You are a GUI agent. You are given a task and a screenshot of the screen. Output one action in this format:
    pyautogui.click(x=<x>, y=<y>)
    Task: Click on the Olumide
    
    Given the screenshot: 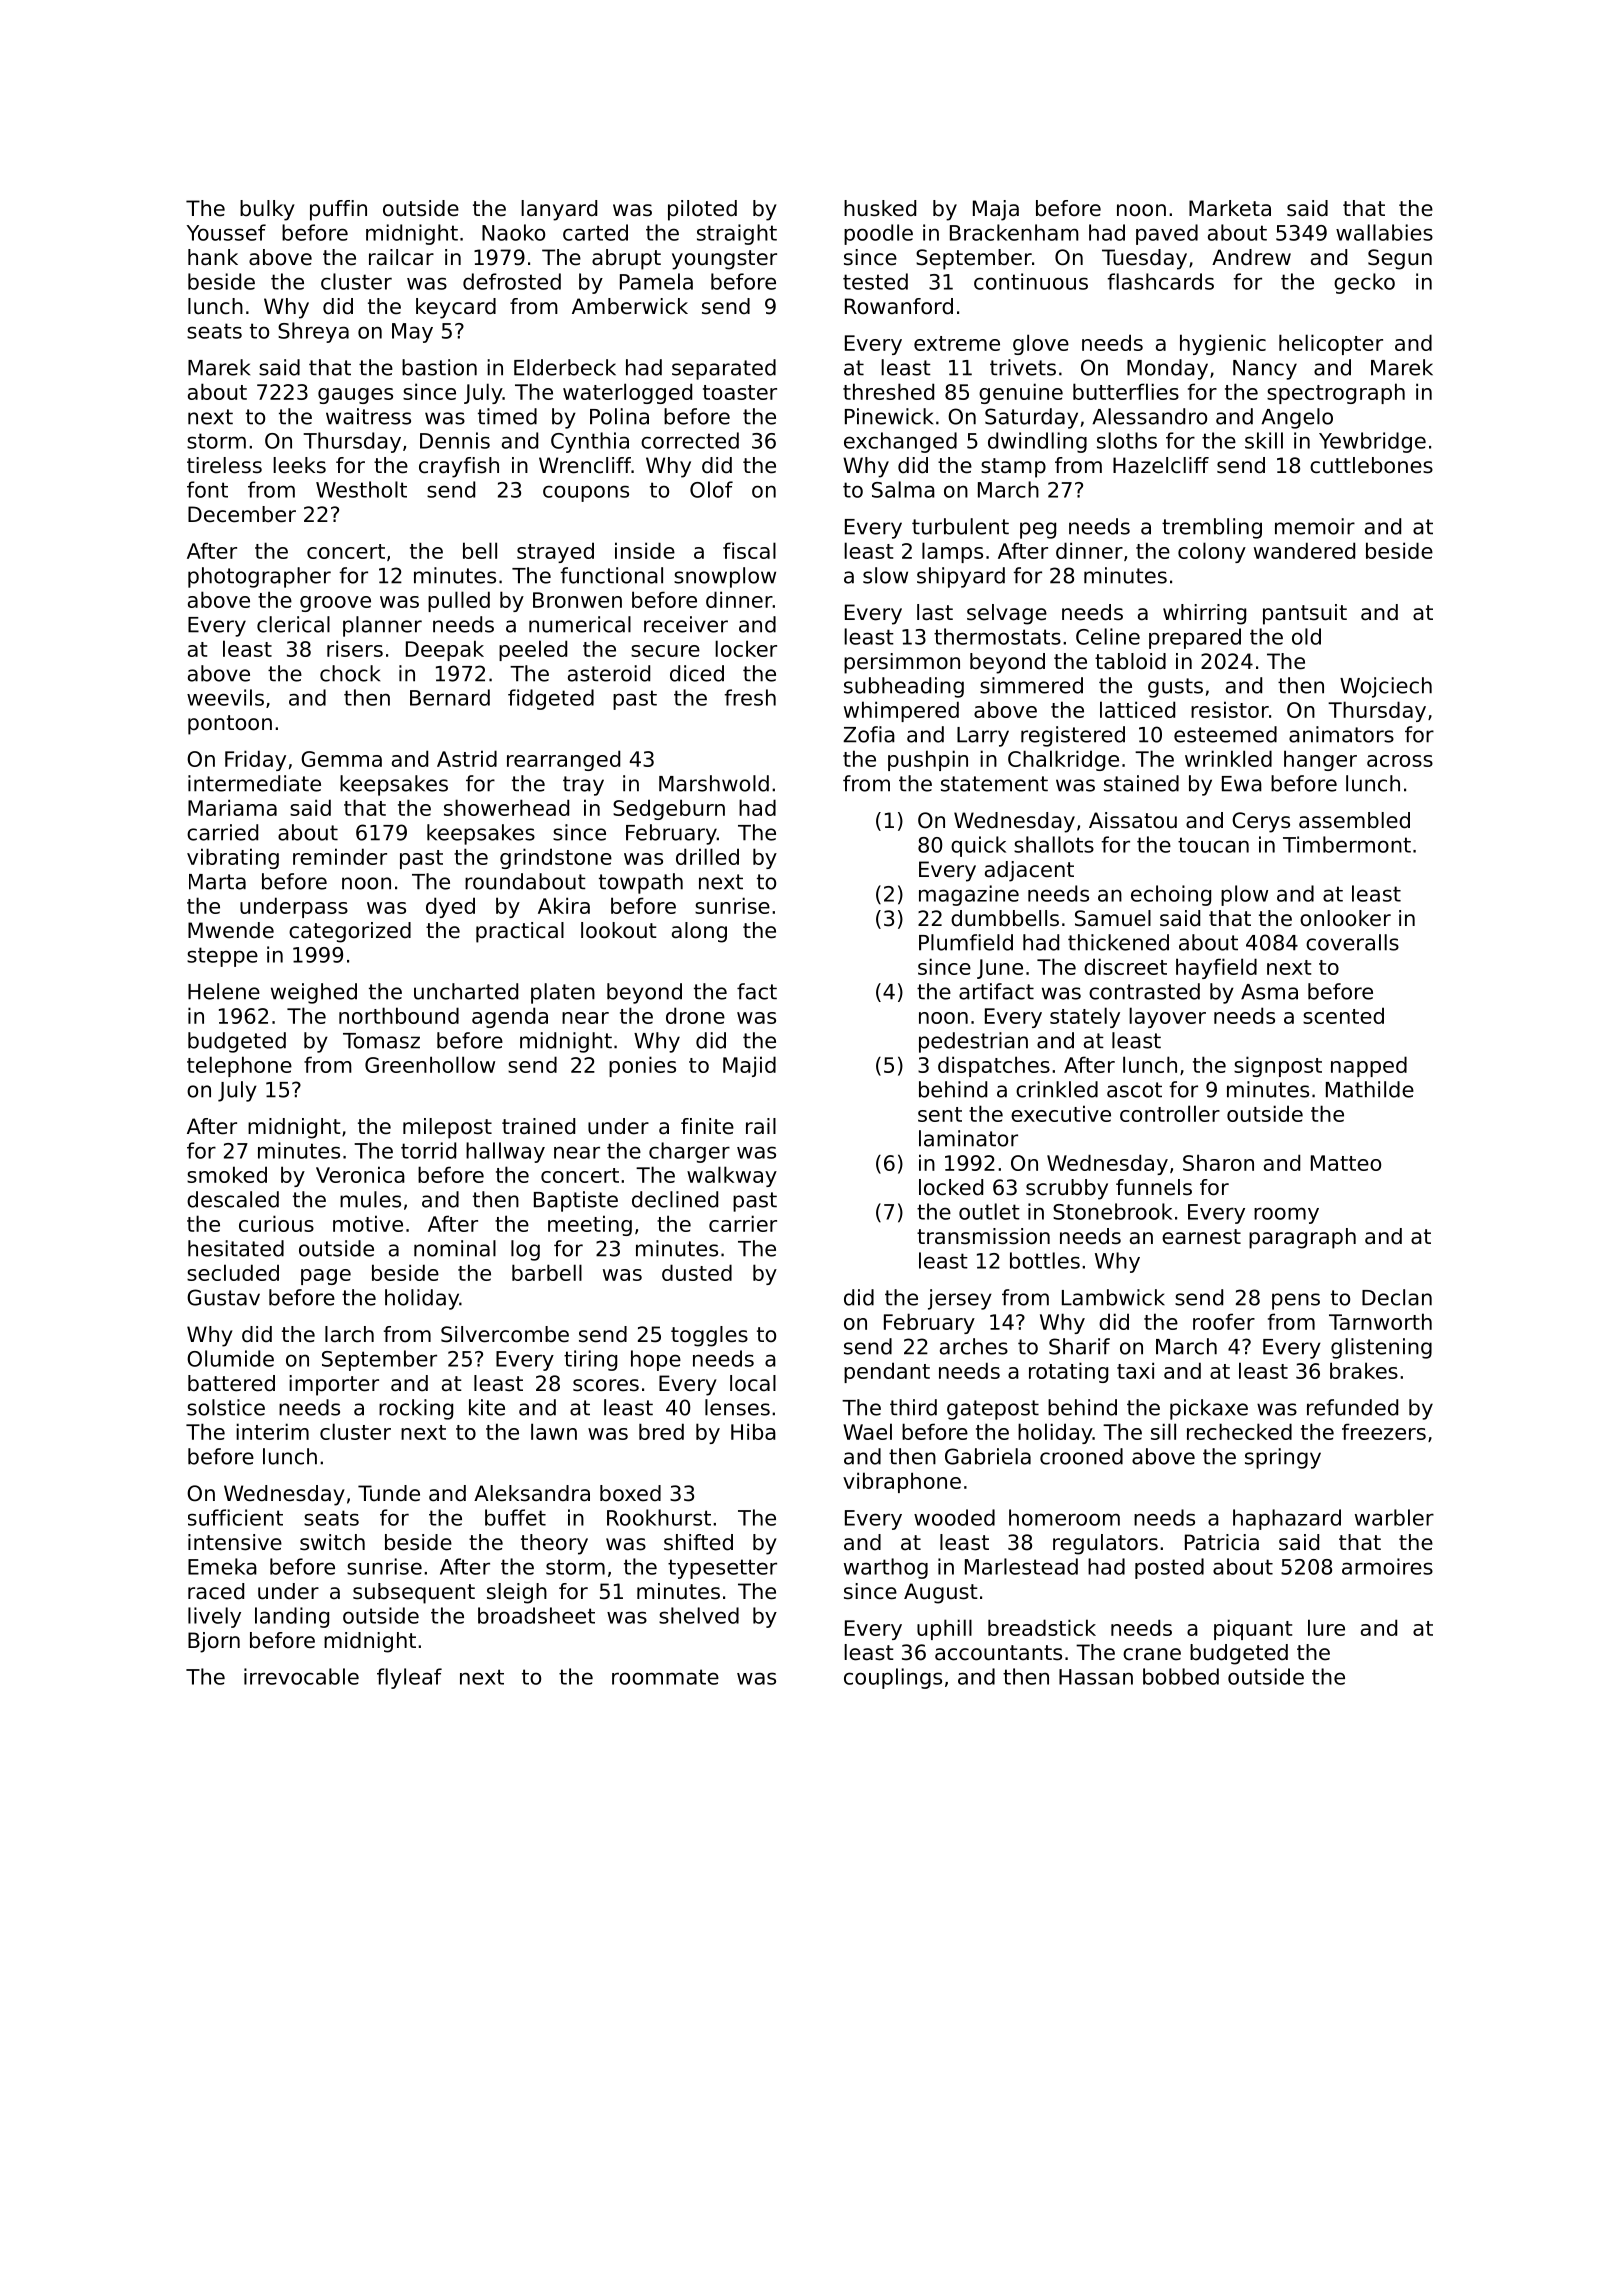 What is the action you would take?
    pyautogui.click(x=230, y=1358)
